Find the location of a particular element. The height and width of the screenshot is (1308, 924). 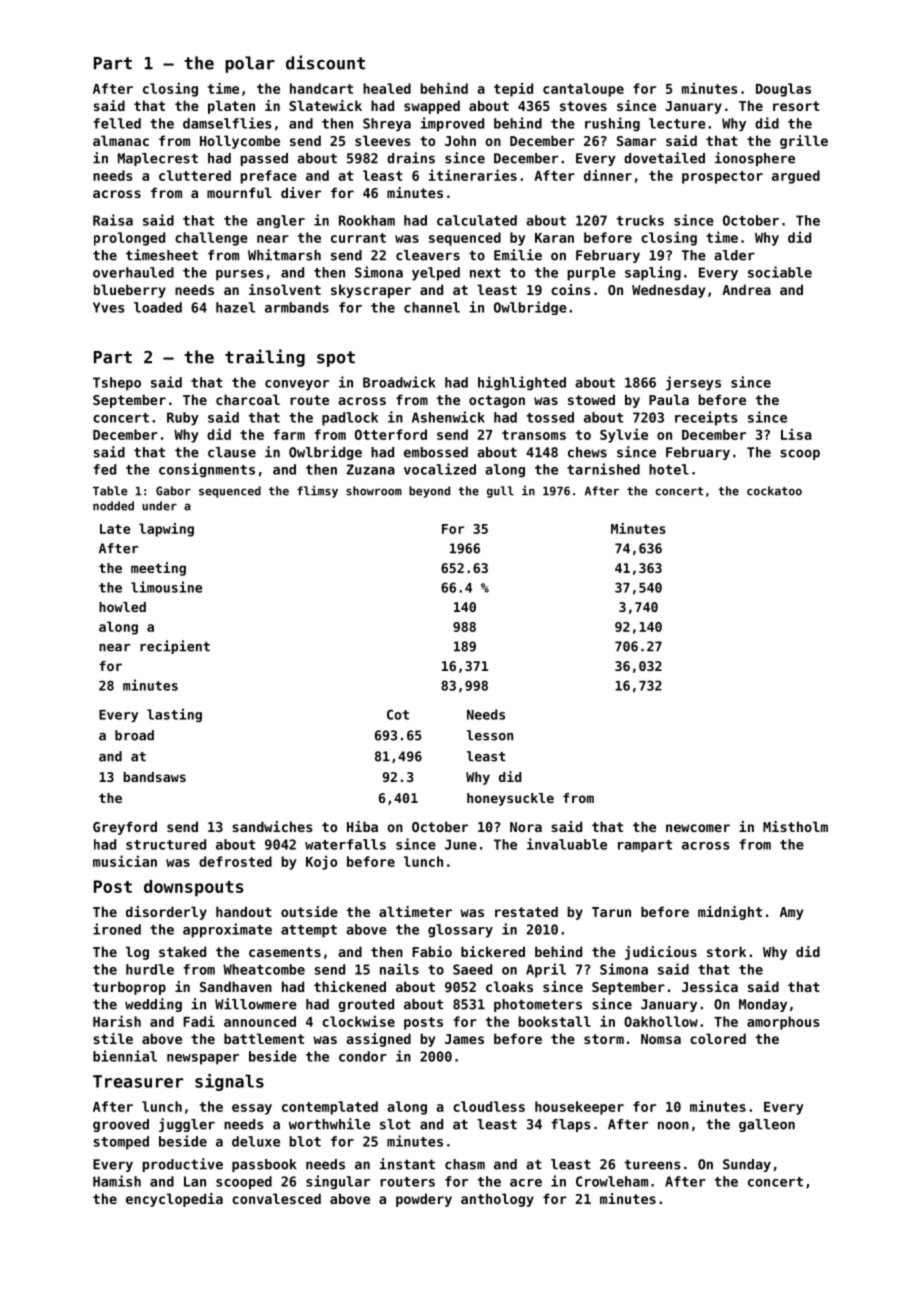

judicious is located at coordinates (661, 953).
